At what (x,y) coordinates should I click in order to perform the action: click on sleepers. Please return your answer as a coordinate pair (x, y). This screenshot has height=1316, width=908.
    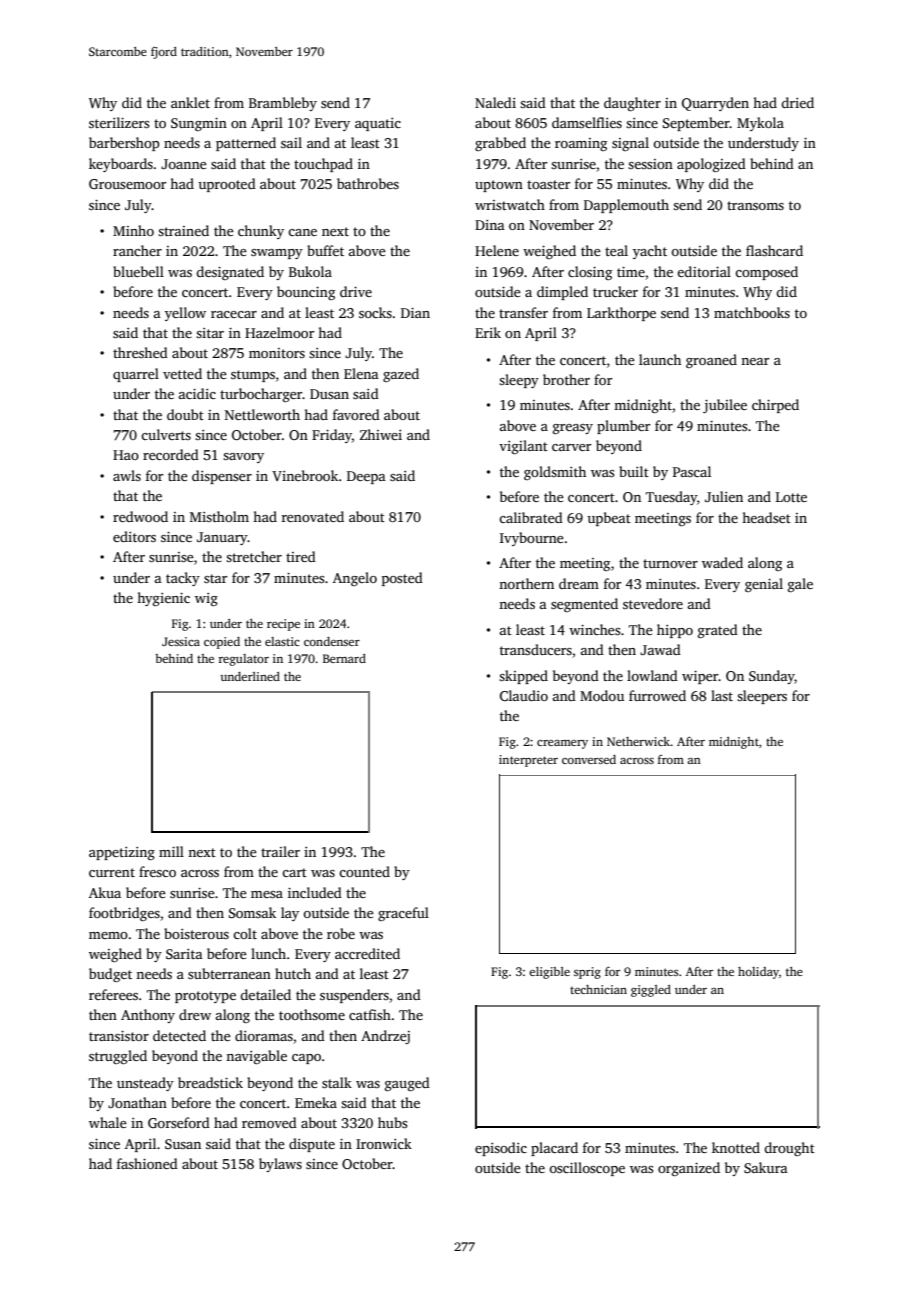
    Looking at the image, I should click on (762, 697).
